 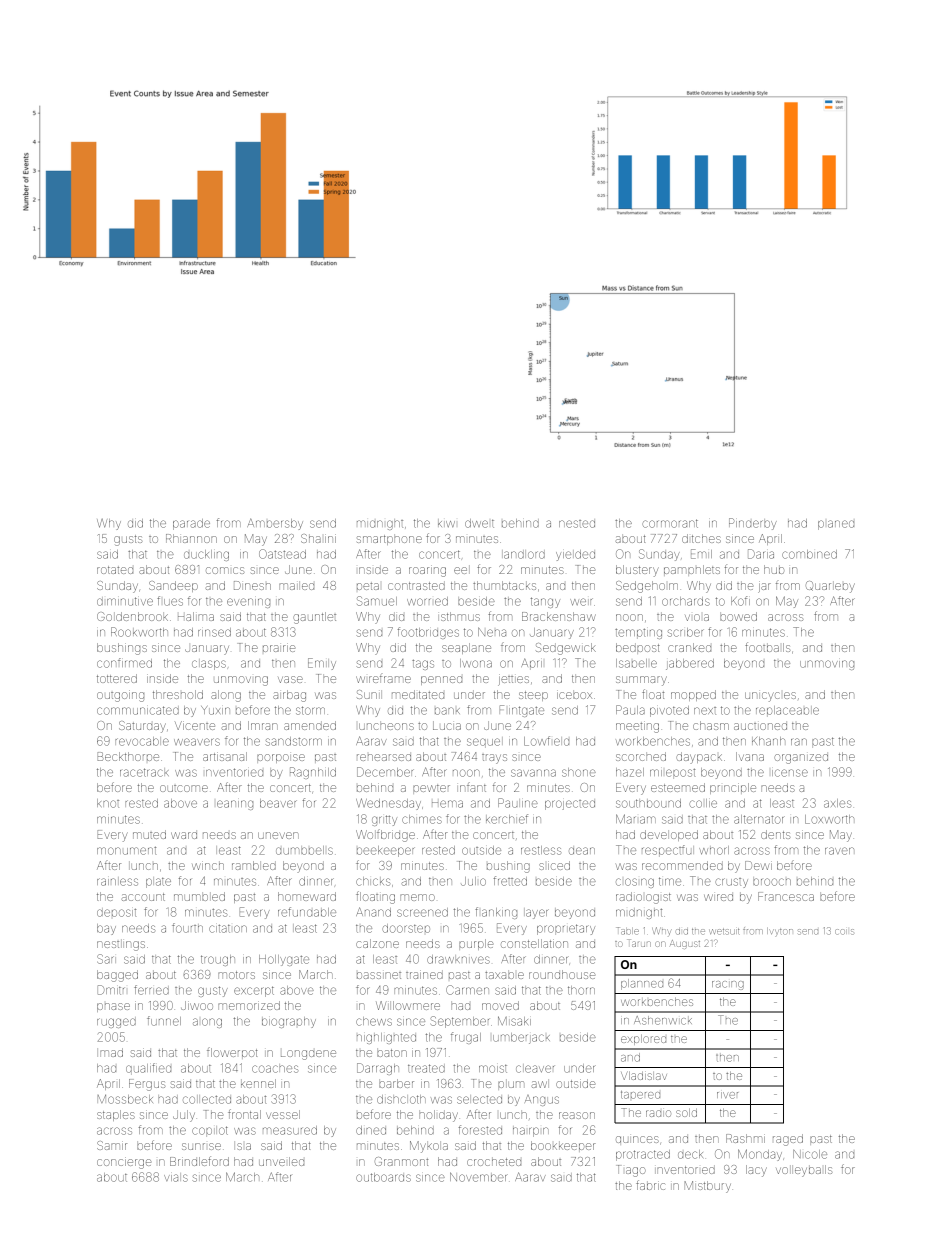 What do you see at coordinates (650, 1185) in the document?
I see `fabric` at bounding box center [650, 1185].
